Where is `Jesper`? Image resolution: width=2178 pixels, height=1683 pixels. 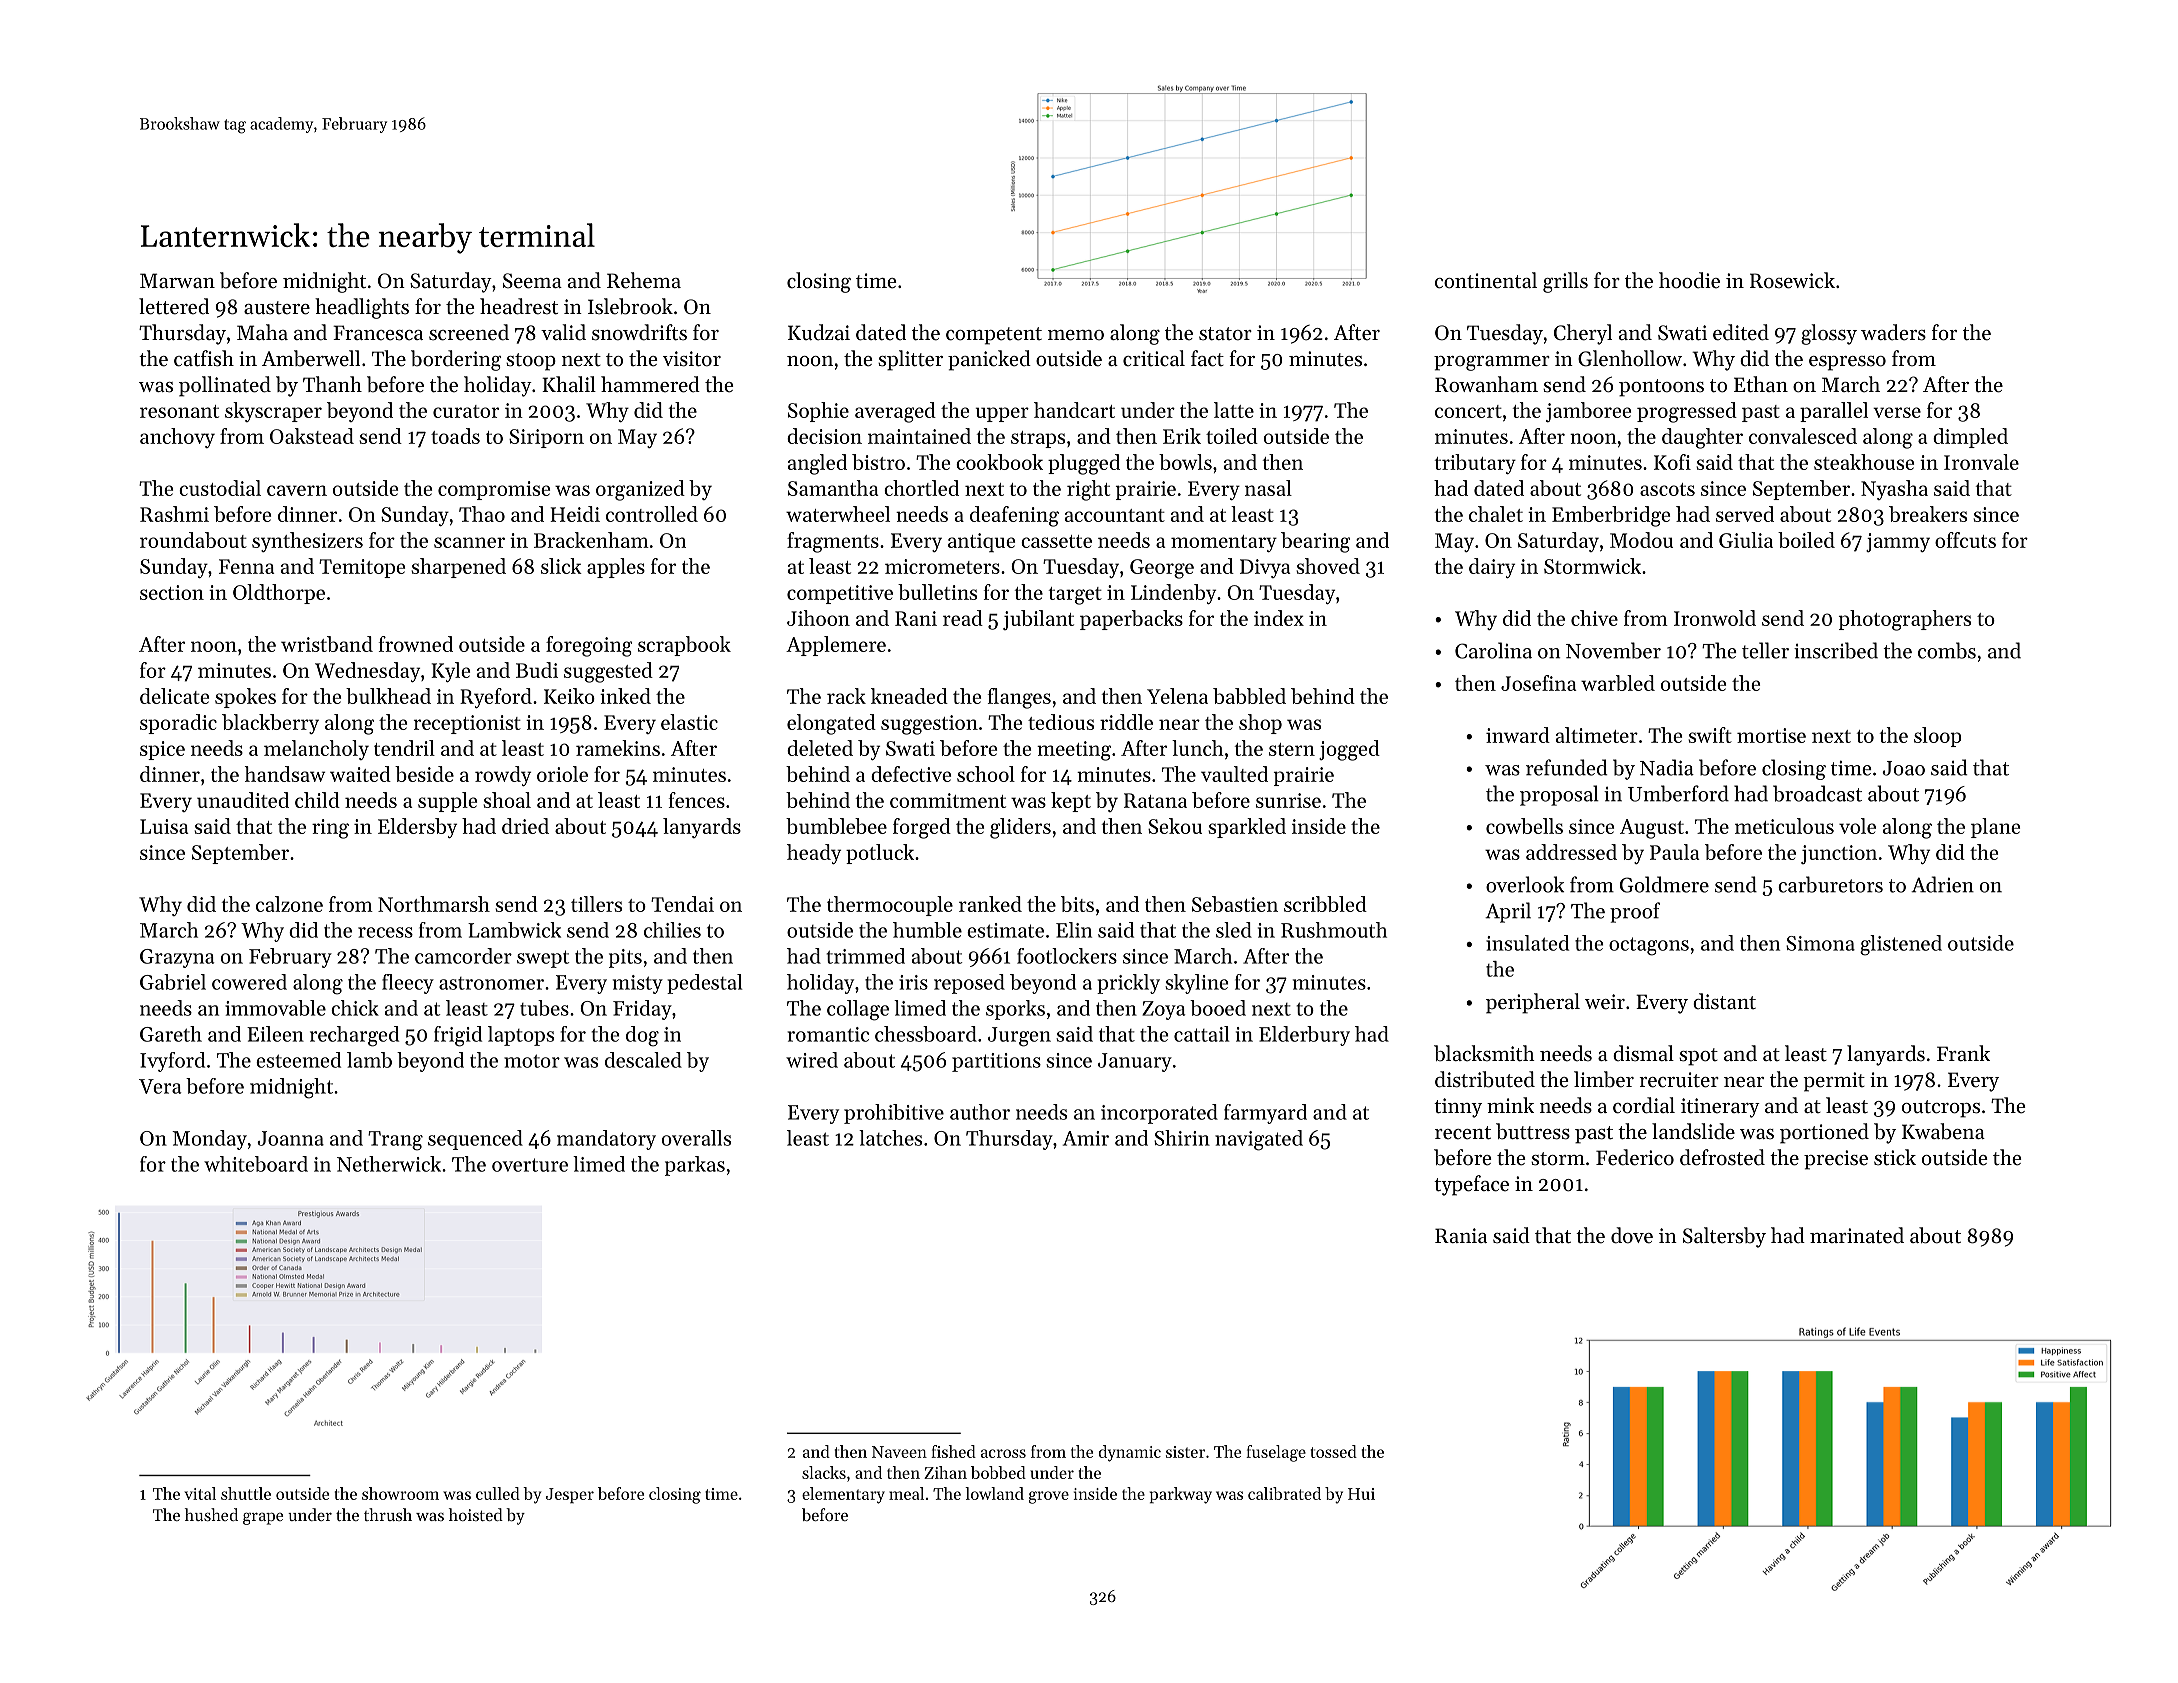
Jesper is located at coordinates (570, 1495).
